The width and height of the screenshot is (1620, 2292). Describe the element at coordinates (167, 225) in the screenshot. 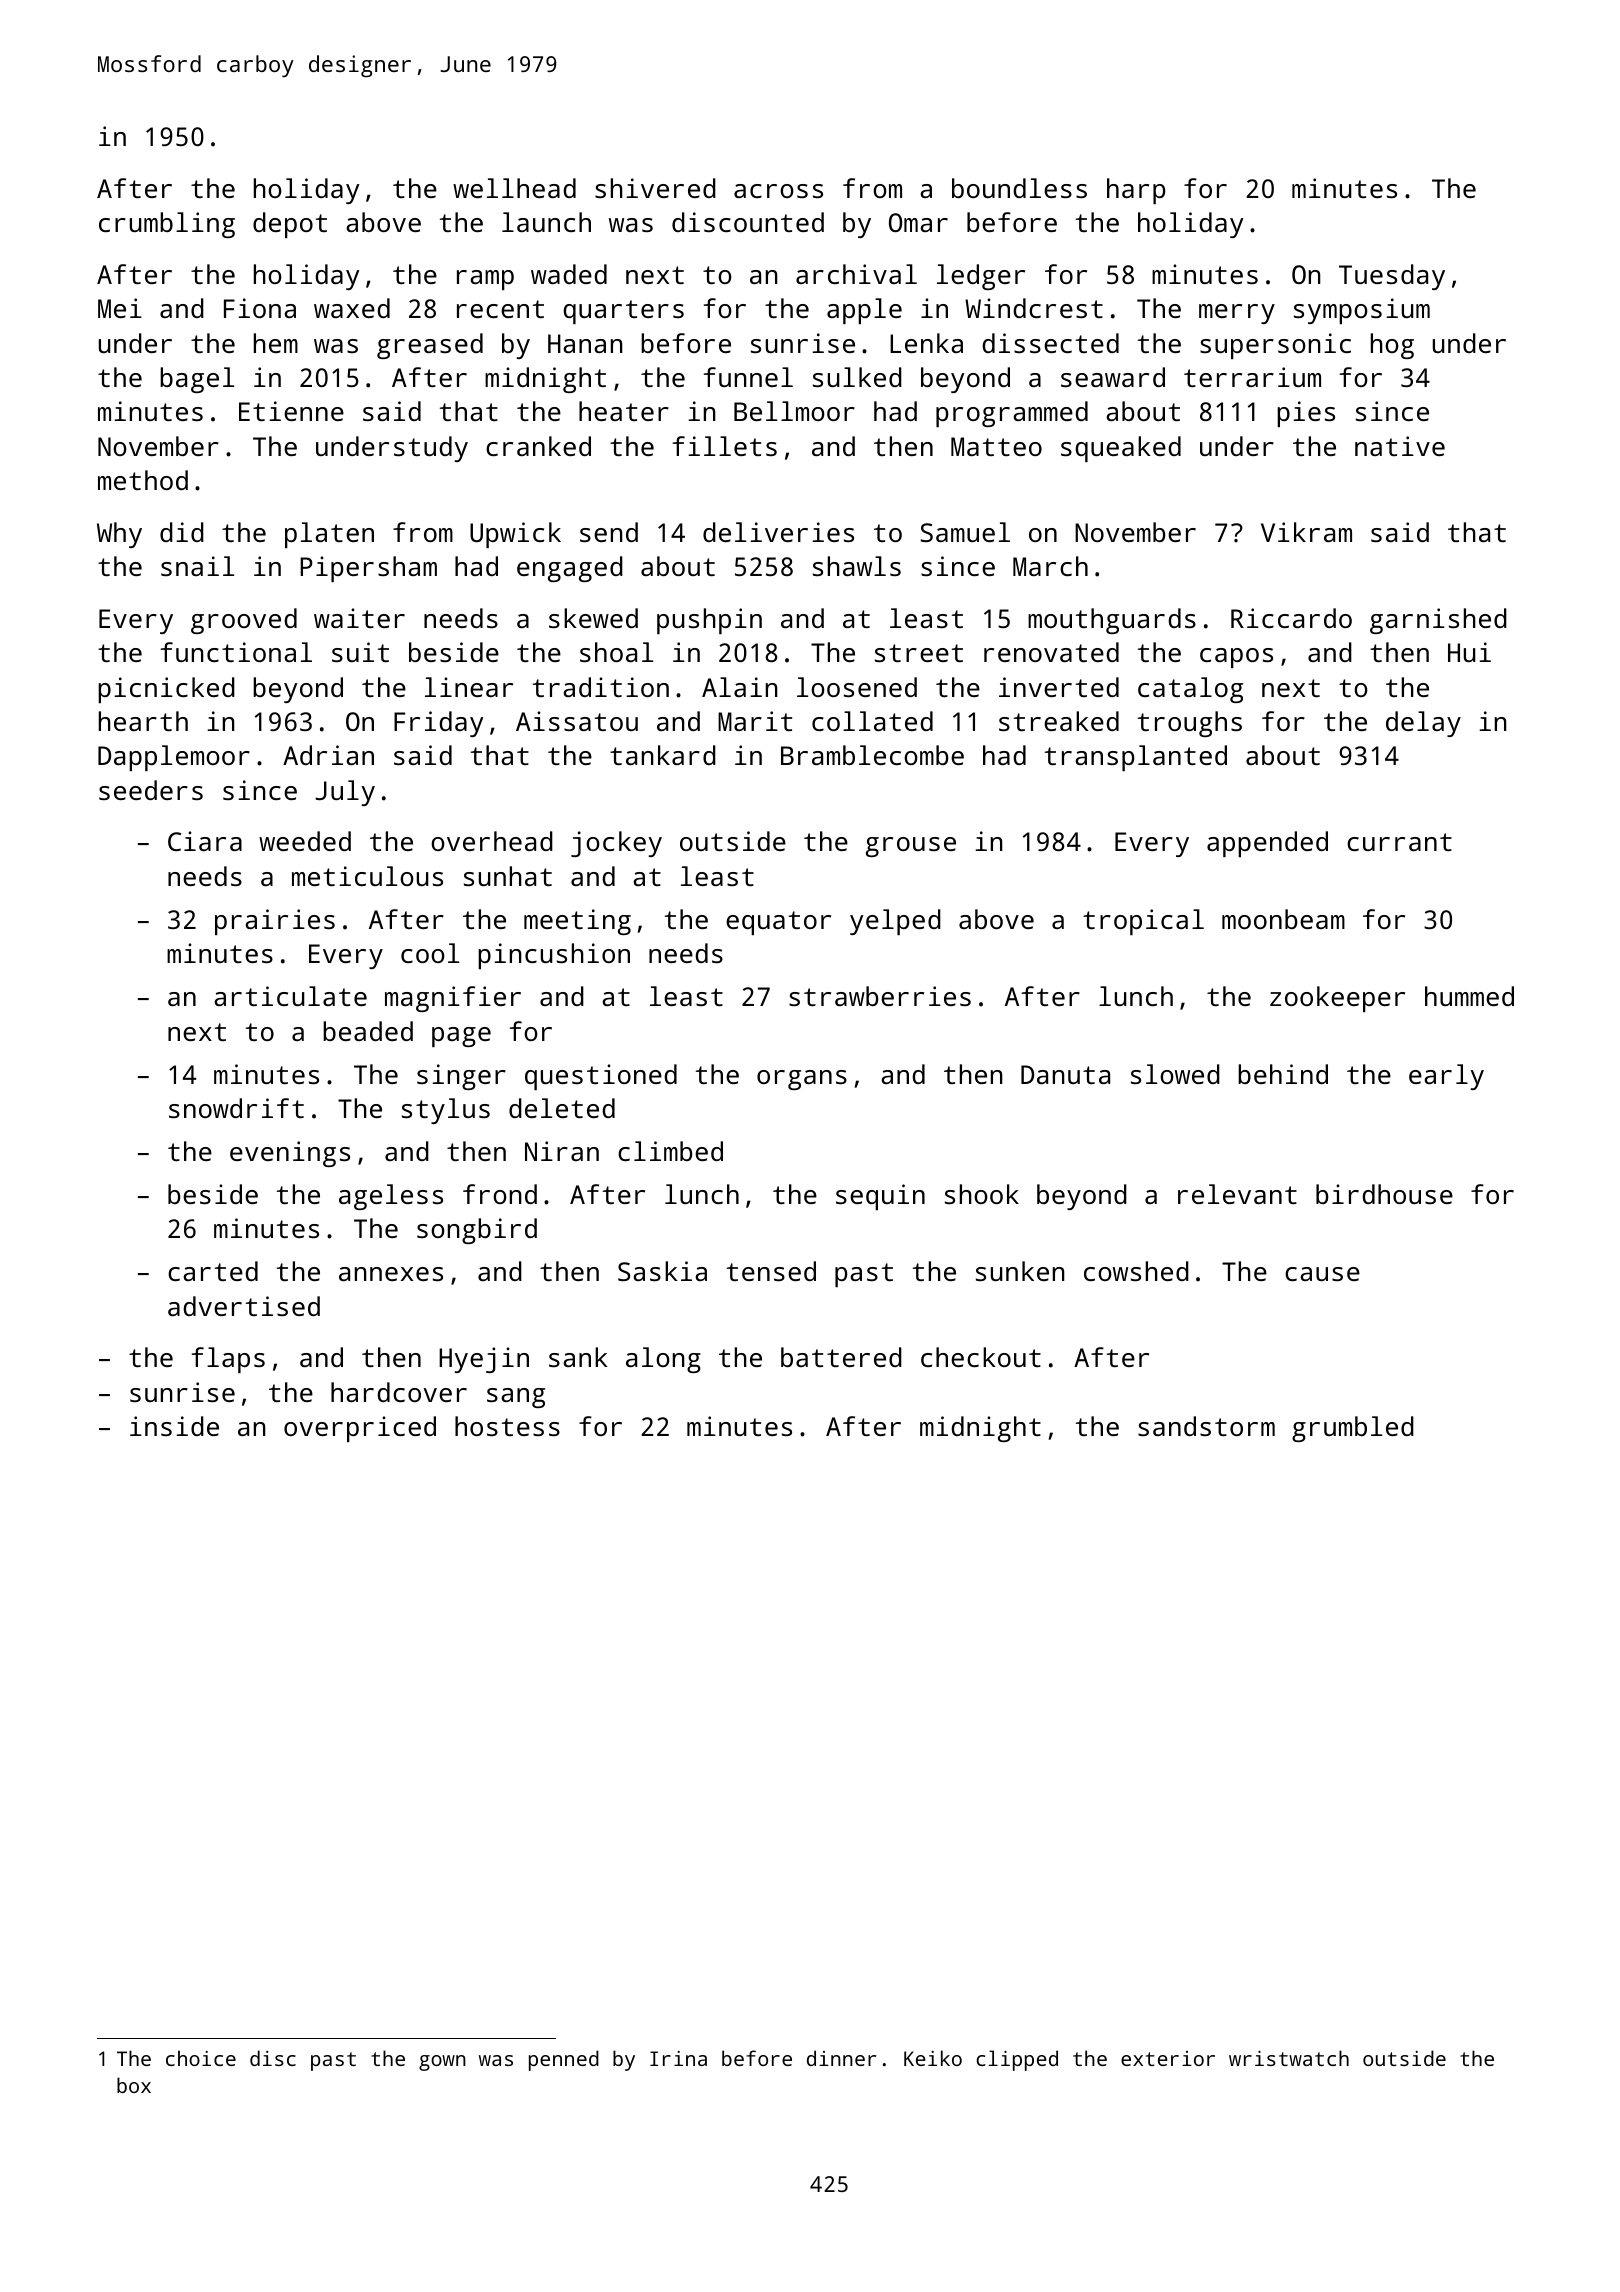

I see `crumbling` at that location.
